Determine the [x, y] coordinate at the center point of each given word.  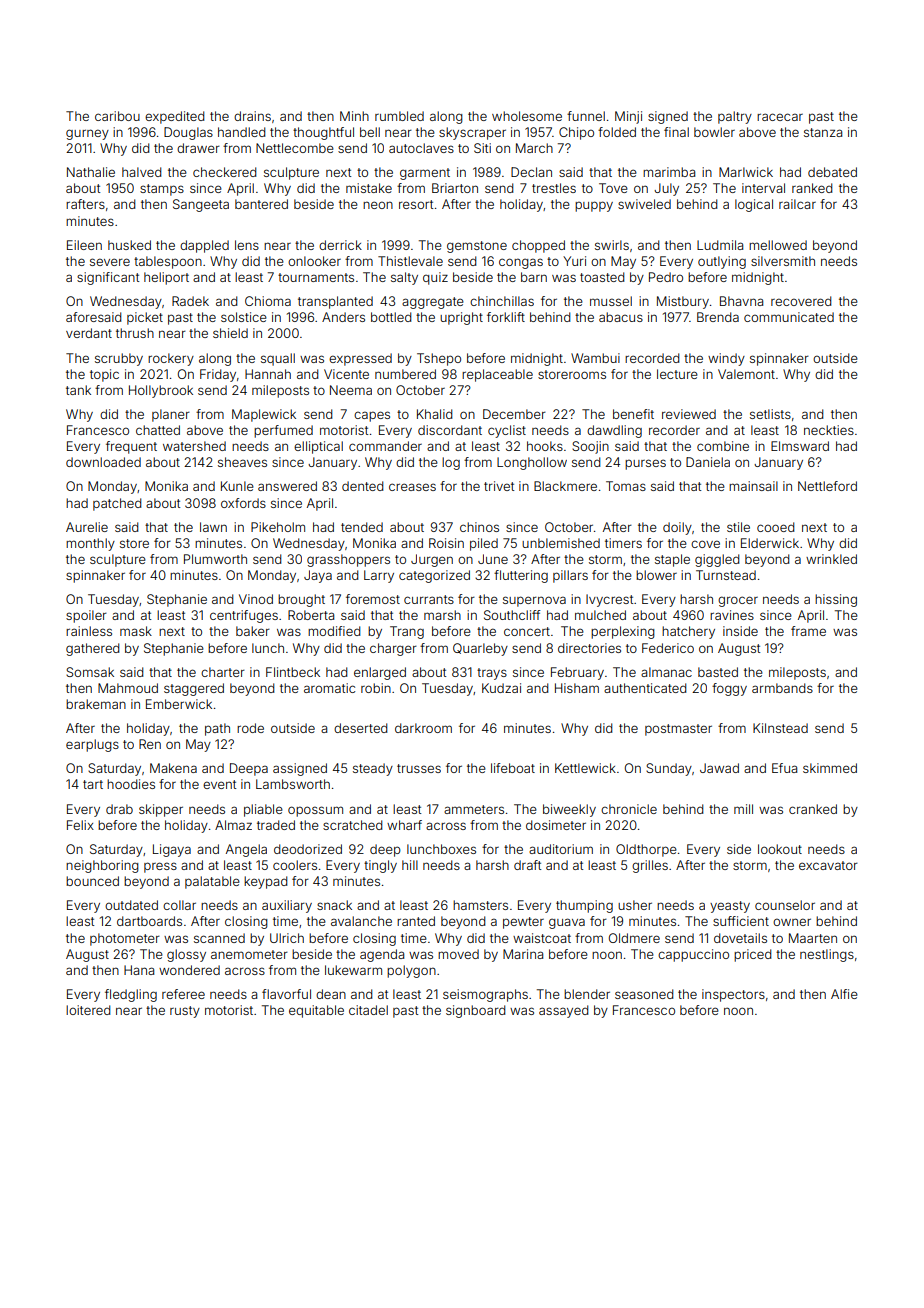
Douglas [188, 133]
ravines [732, 615]
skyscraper [472, 133]
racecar [780, 117]
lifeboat [513, 768]
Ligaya [172, 850]
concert [527, 631]
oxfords [243, 503]
